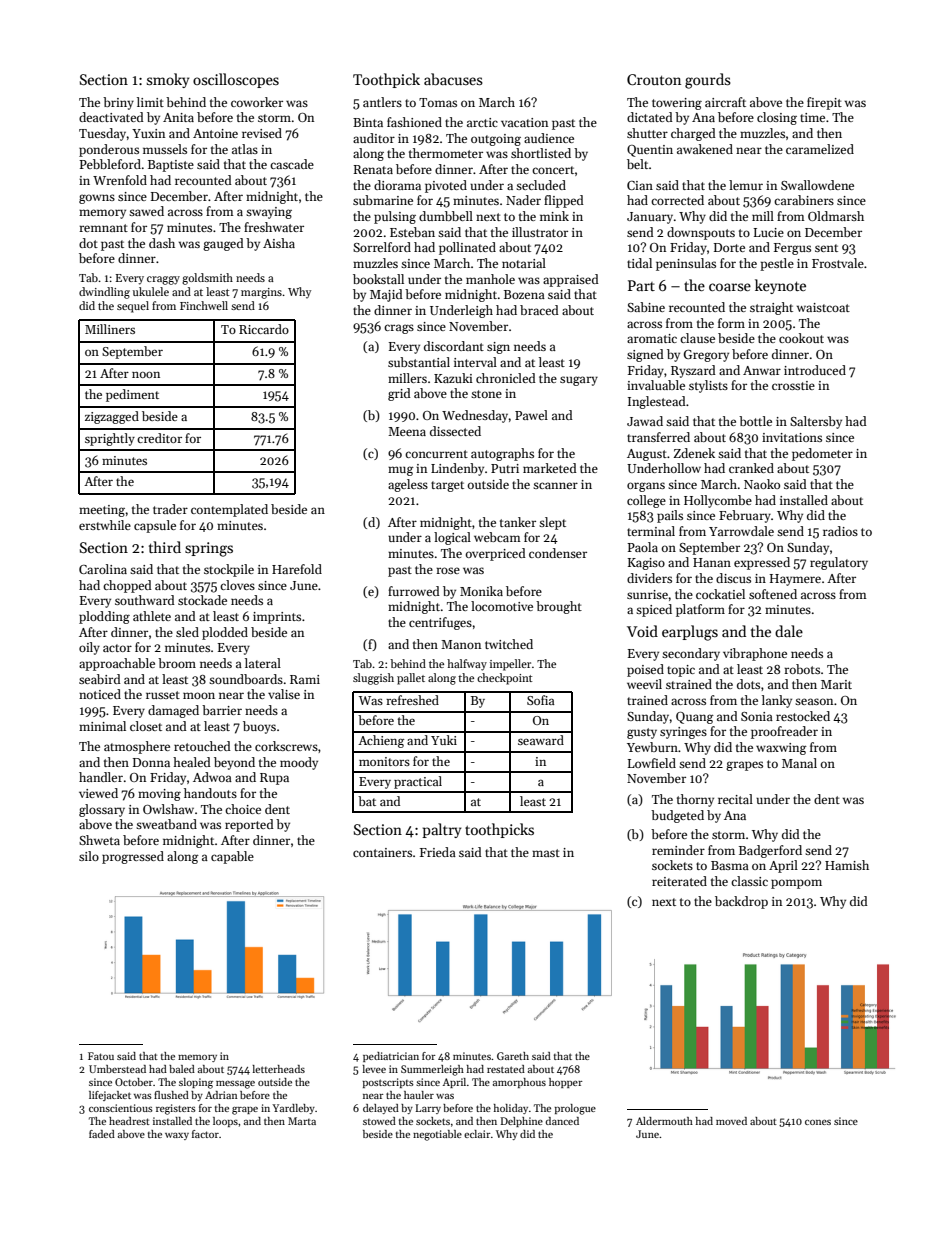  I want to click on Void, so click(642, 631).
